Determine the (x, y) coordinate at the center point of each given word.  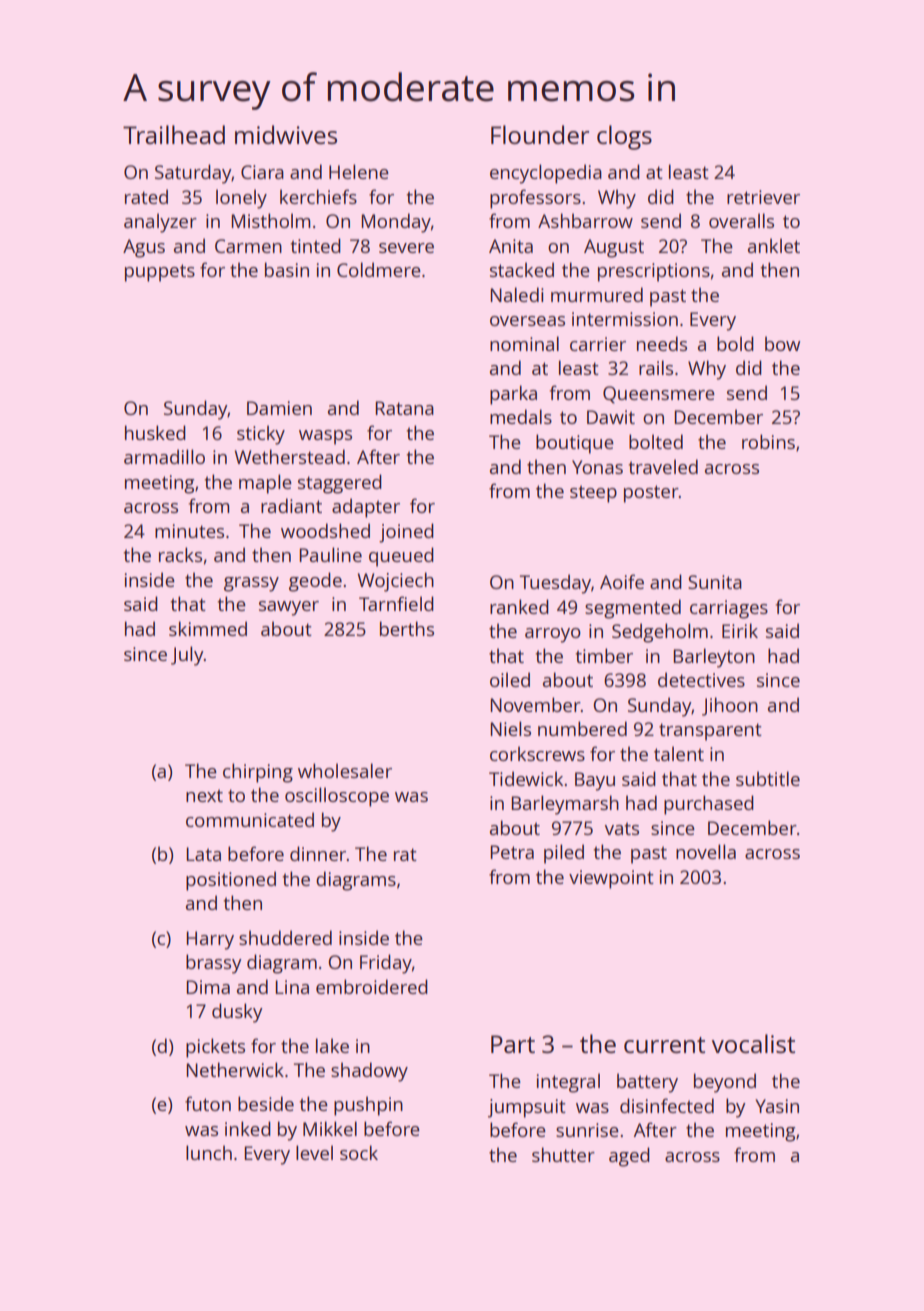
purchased (709, 805)
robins (768, 441)
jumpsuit (527, 1108)
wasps (325, 437)
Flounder (540, 134)
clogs (624, 137)
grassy (251, 584)
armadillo (164, 456)
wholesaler (345, 770)
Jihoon (730, 706)
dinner (318, 853)
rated (146, 196)
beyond (725, 1083)
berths (407, 628)
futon (208, 1103)
